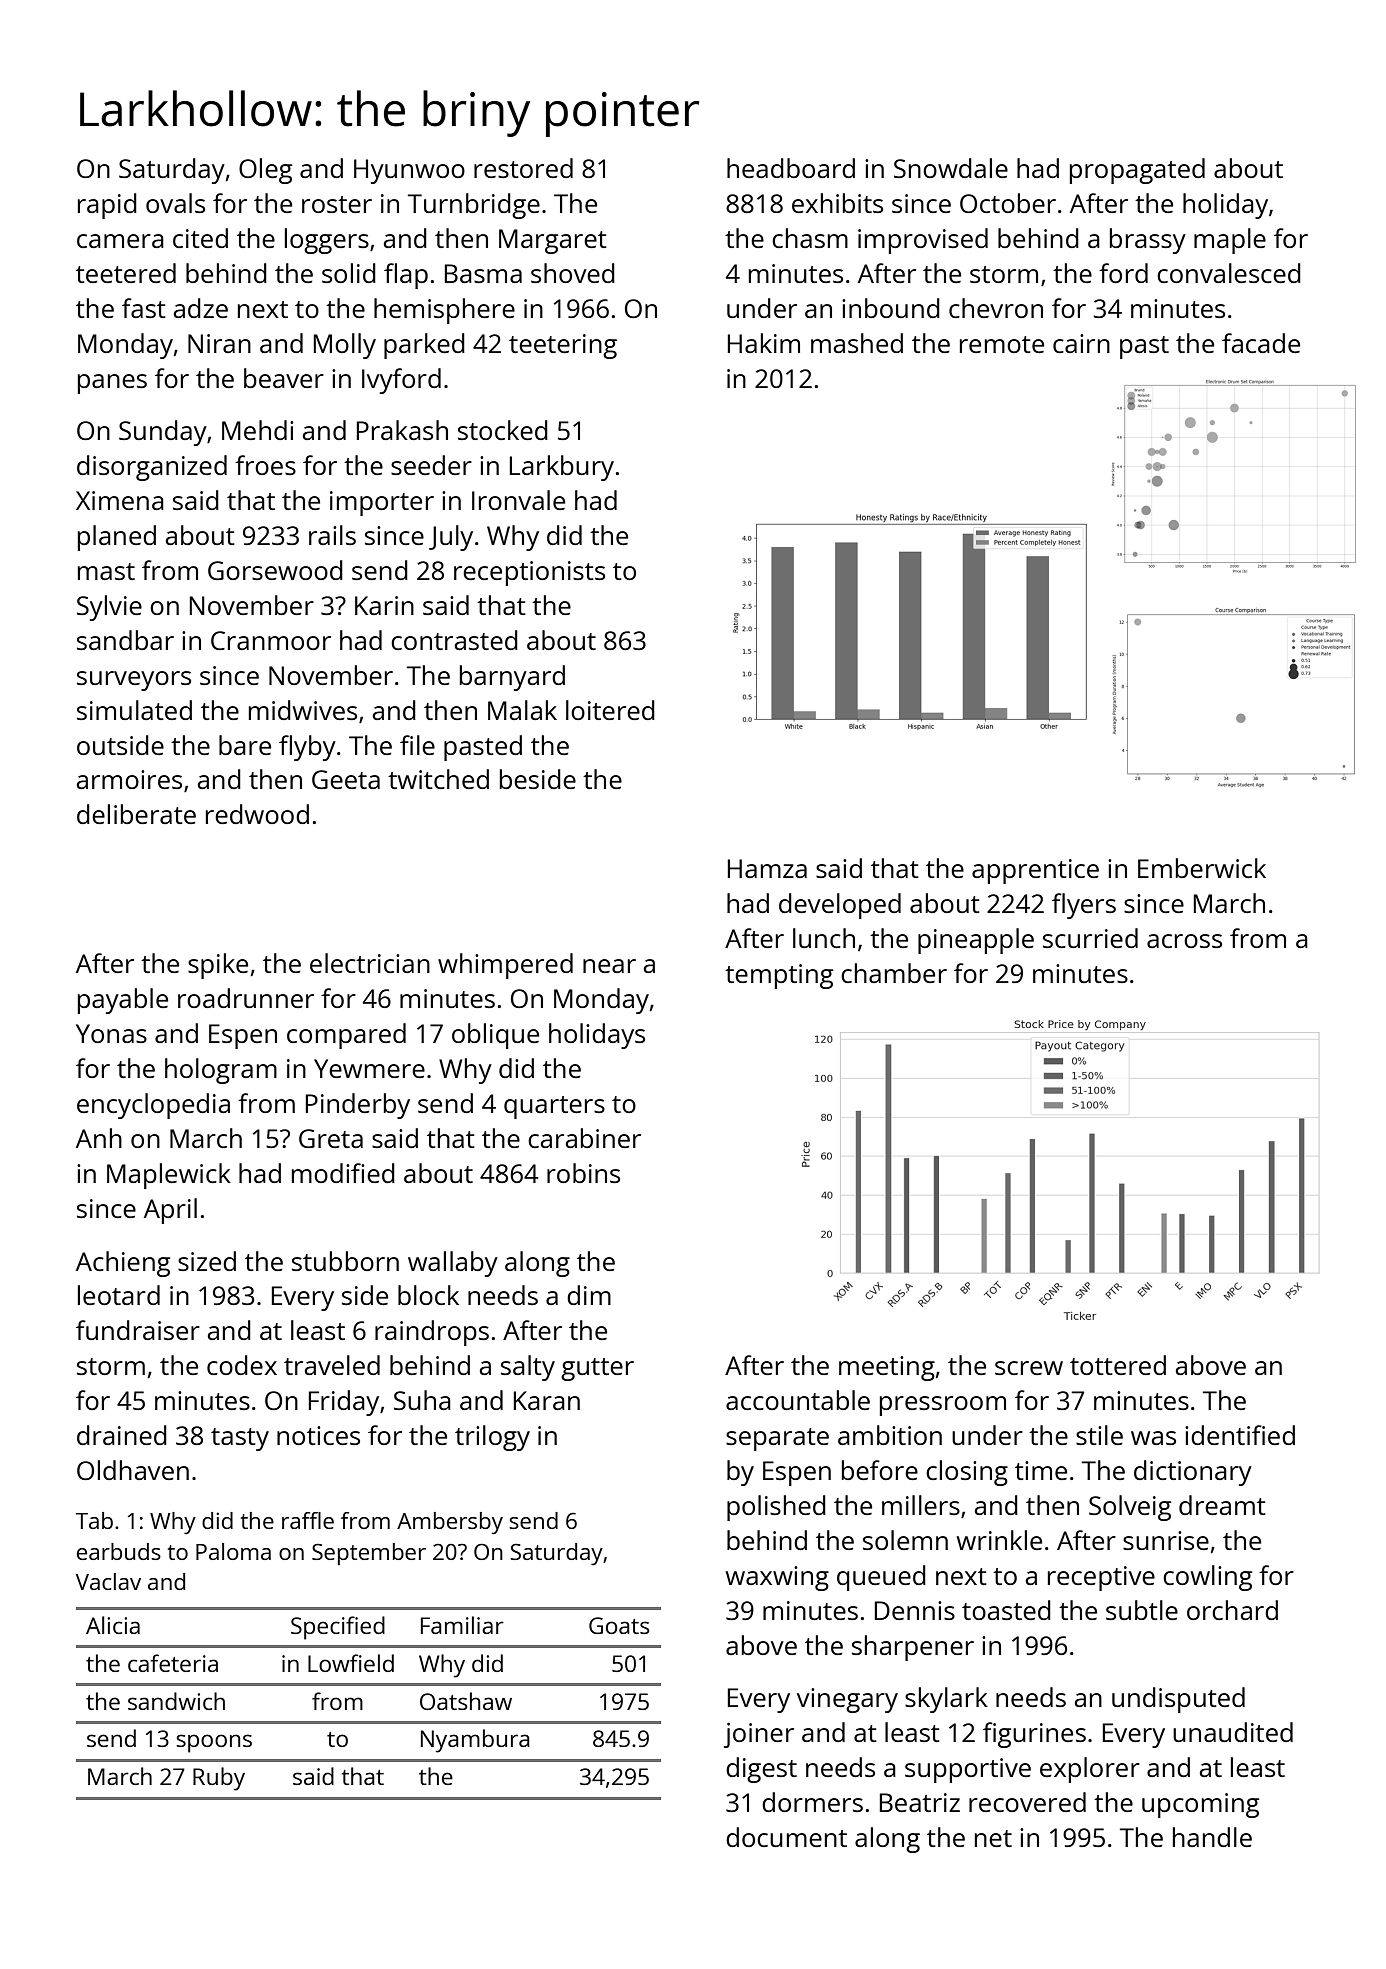 The height and width of the screenshot is (1969, 1386). What do you see at coordinates (242, 1365) in the screenshot?
I see `codex` at bounding box center [242, 1365].
